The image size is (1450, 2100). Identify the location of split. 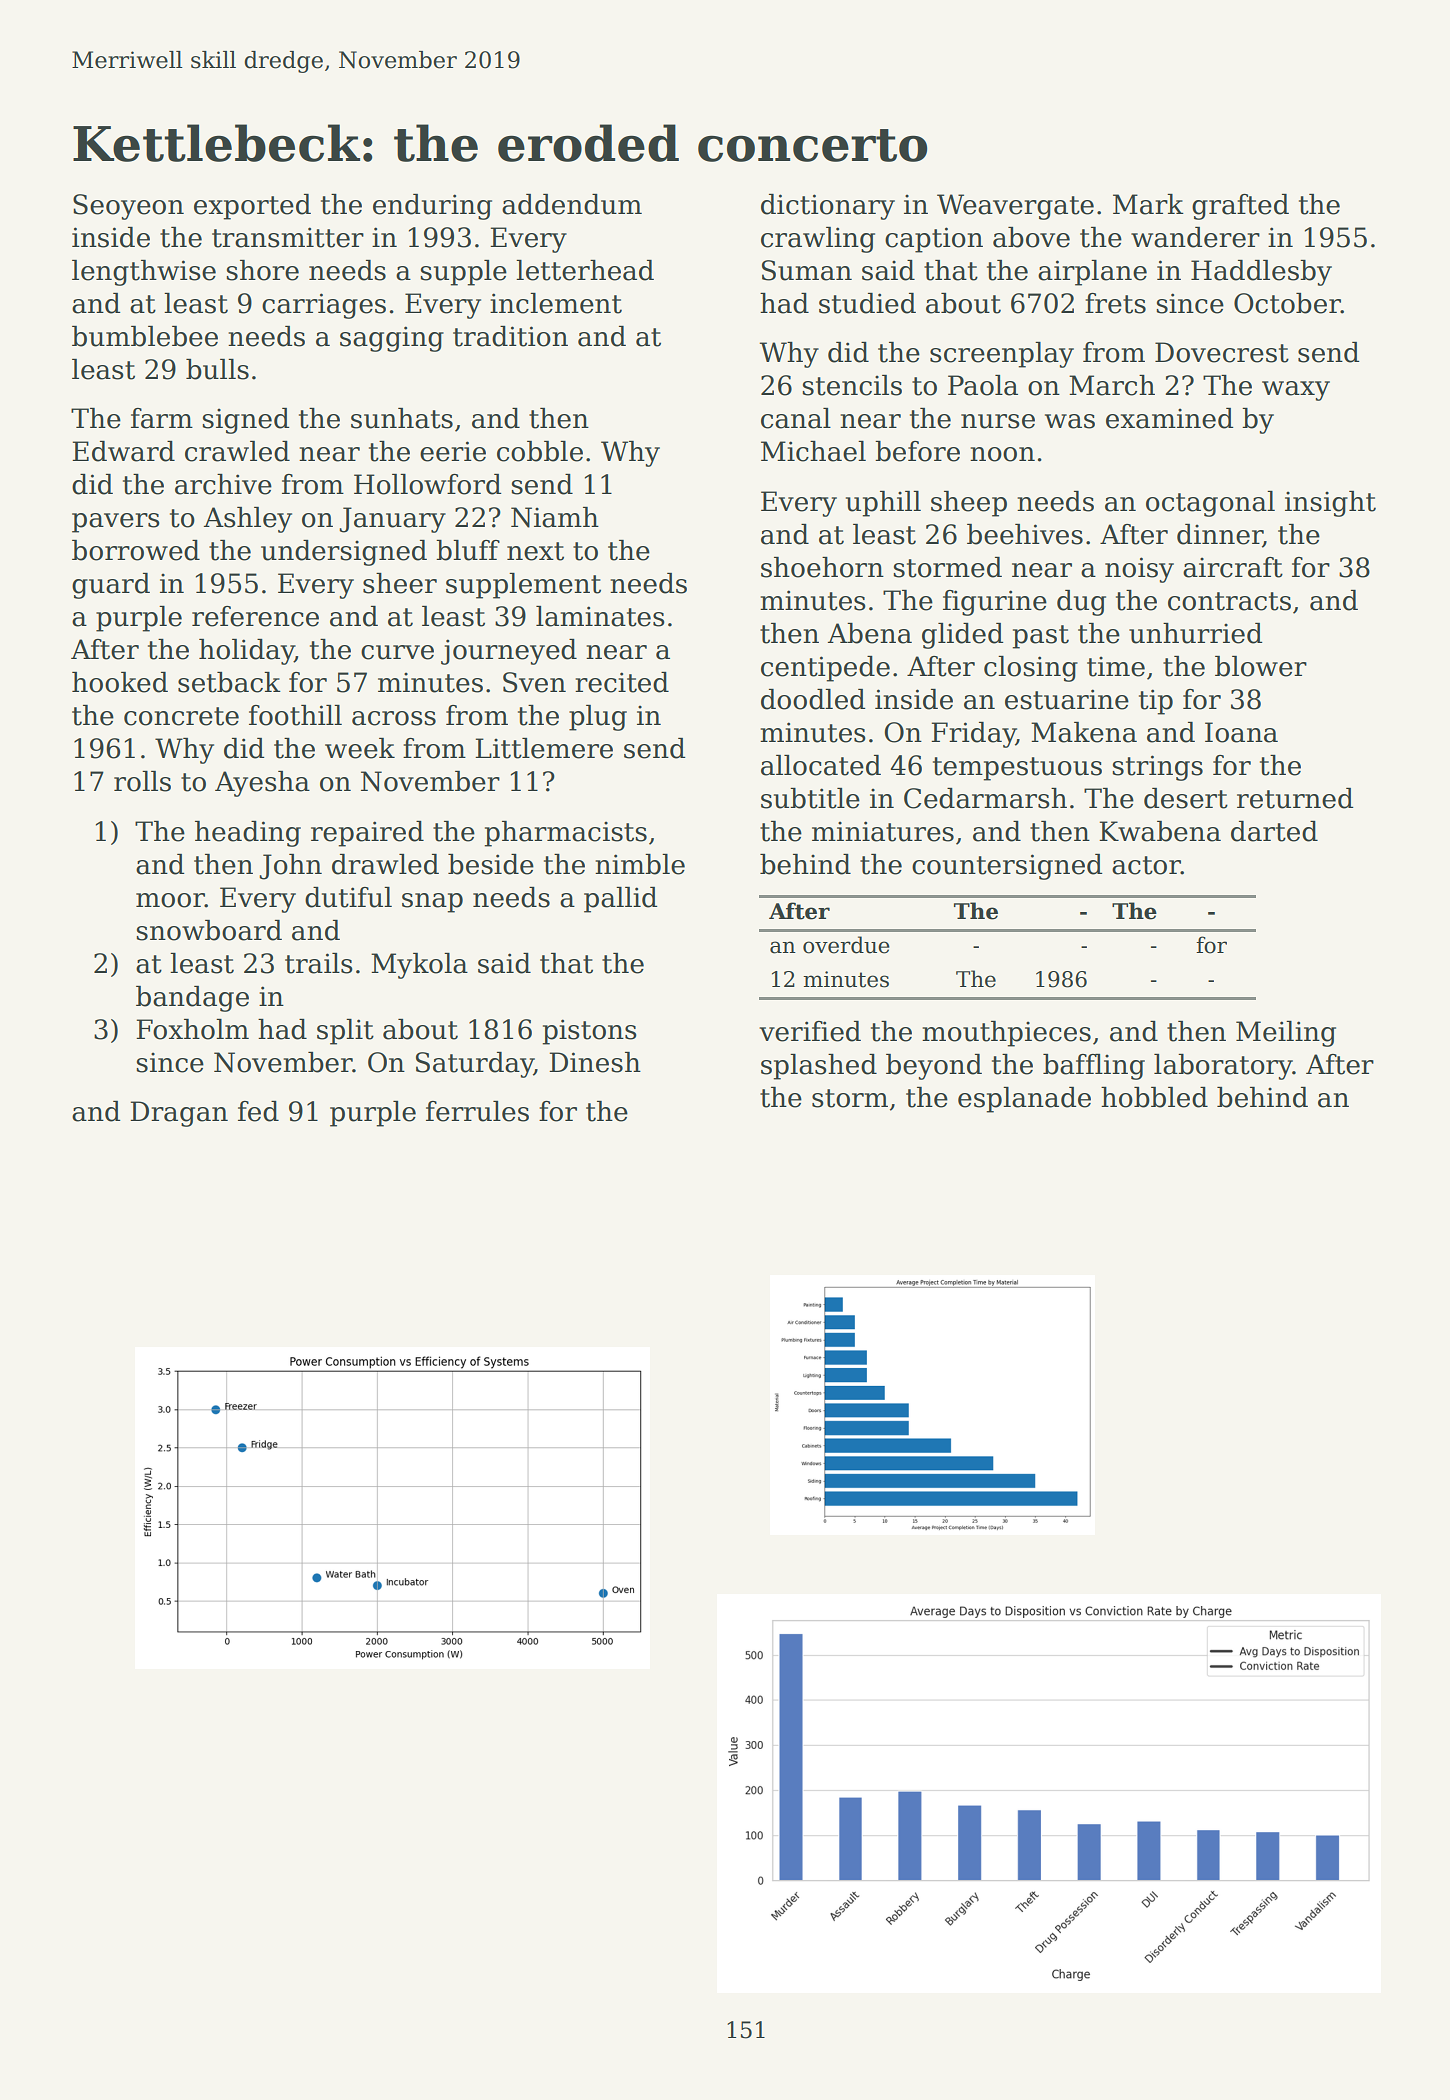
(345, 1032).
